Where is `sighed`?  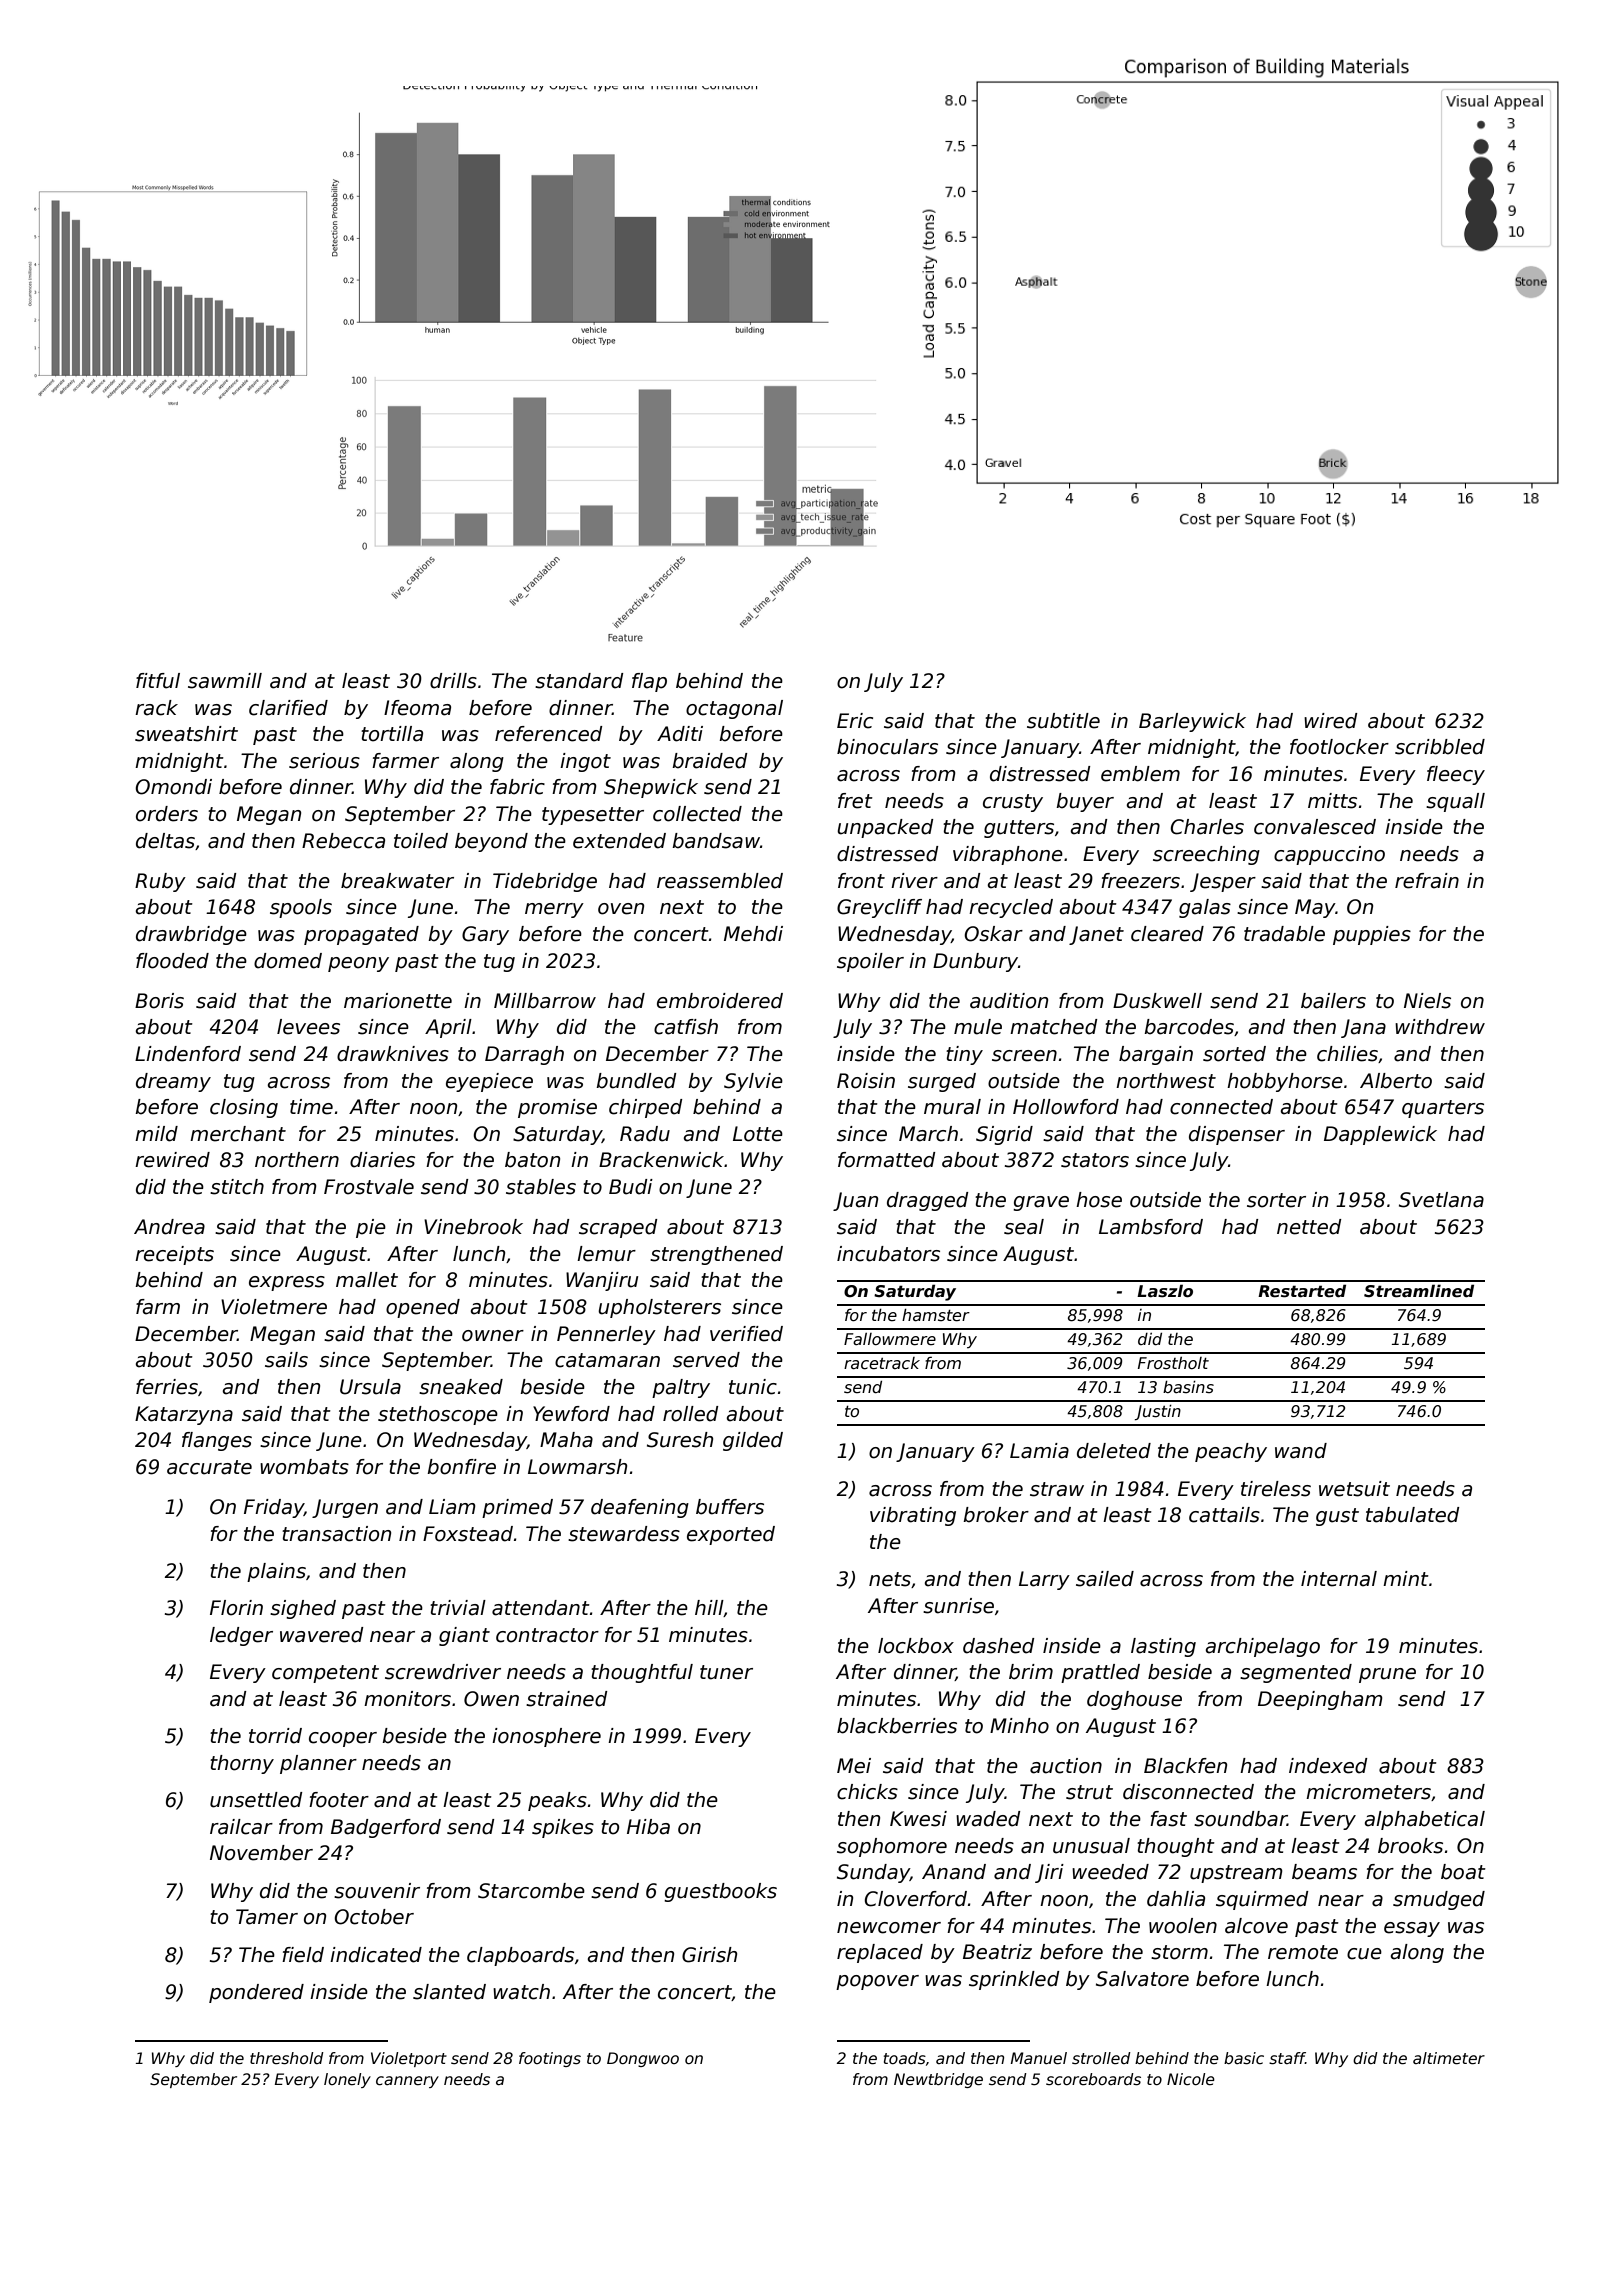
sighed is located at coordinates (303, 1609).
